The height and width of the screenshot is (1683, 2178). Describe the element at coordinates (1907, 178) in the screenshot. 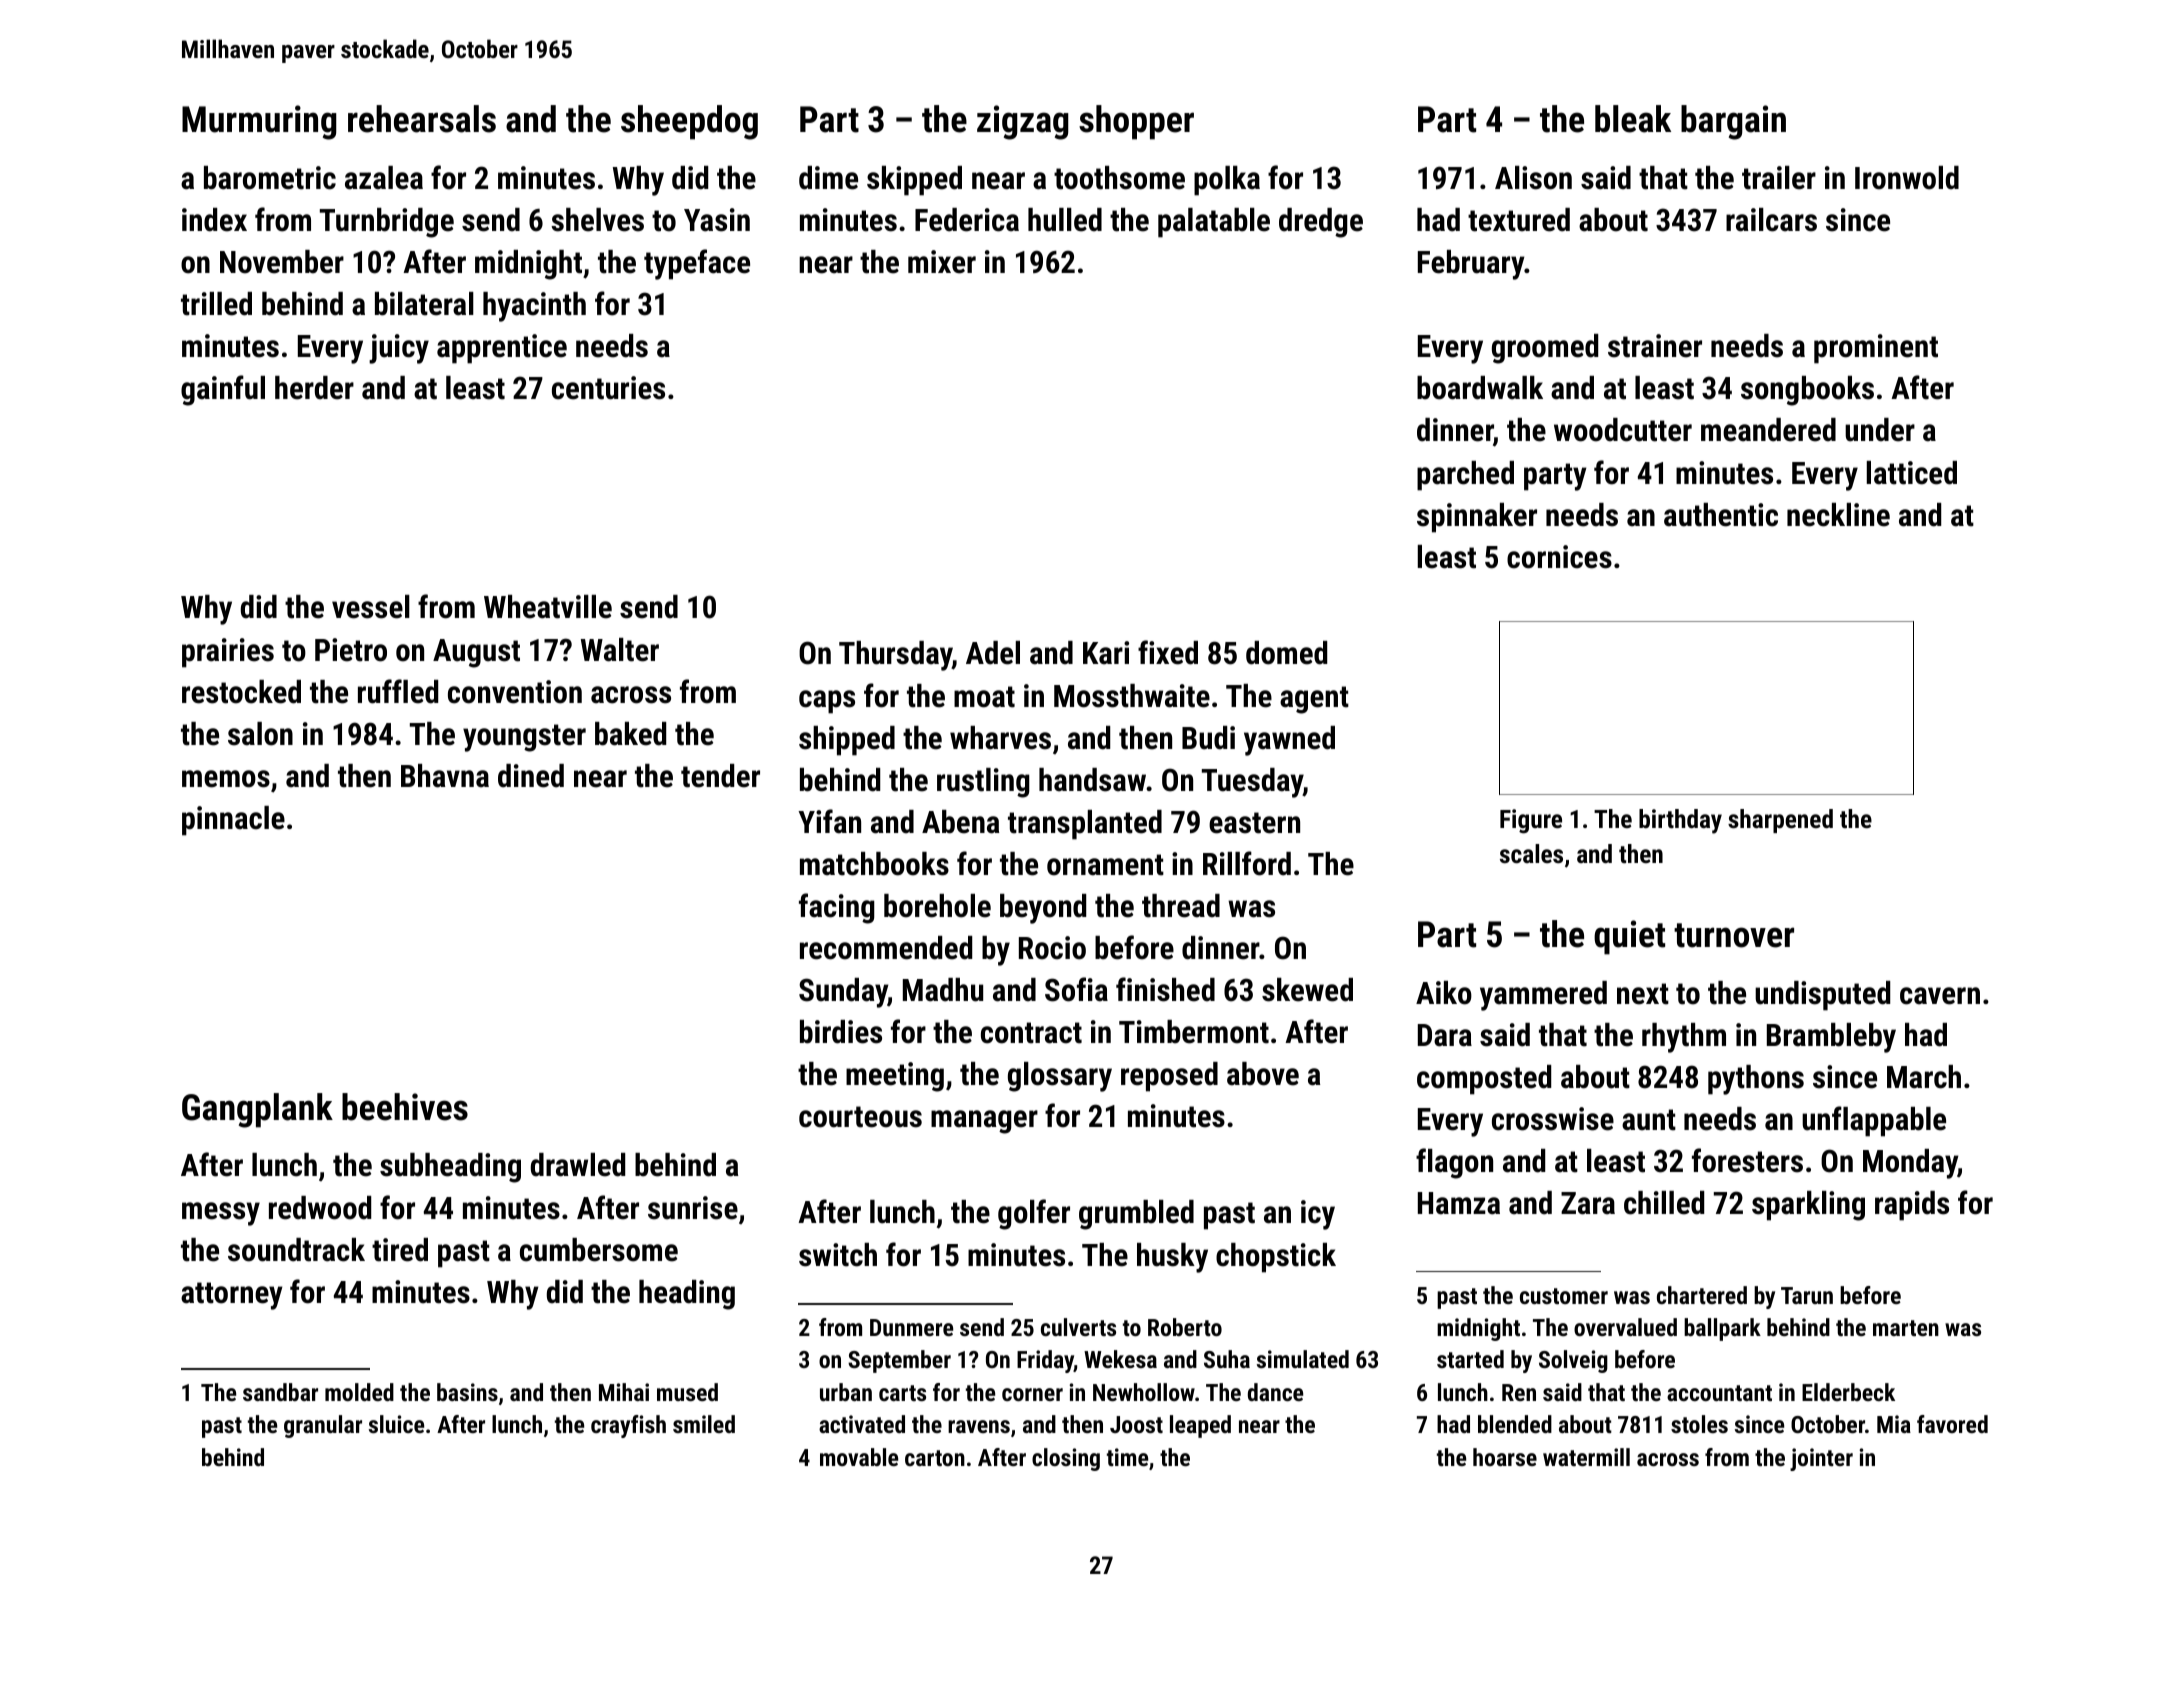

I see `Ironwold` at that location.
